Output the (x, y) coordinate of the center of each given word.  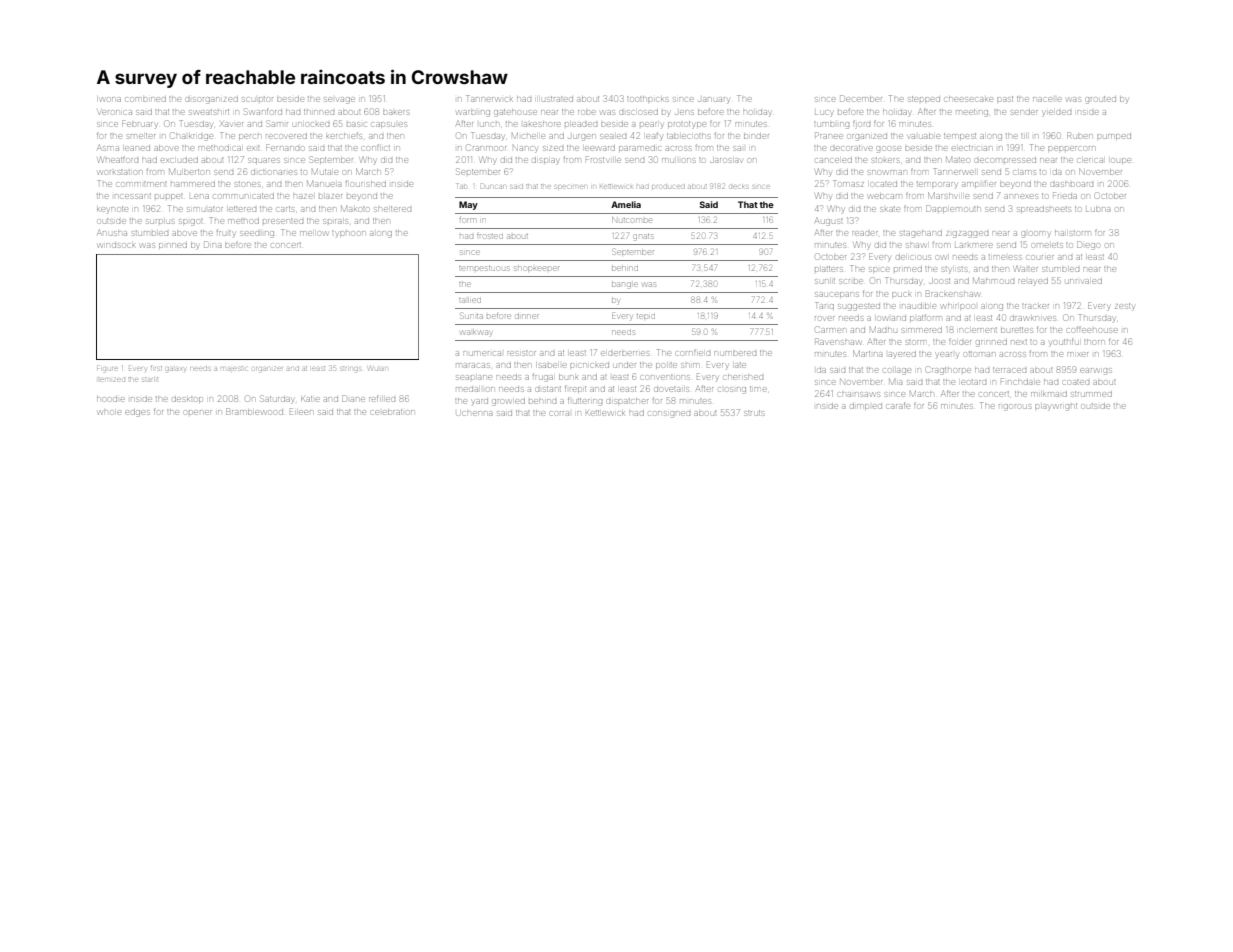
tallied (470, 300)
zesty (1124, 307)
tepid (646, 316)
